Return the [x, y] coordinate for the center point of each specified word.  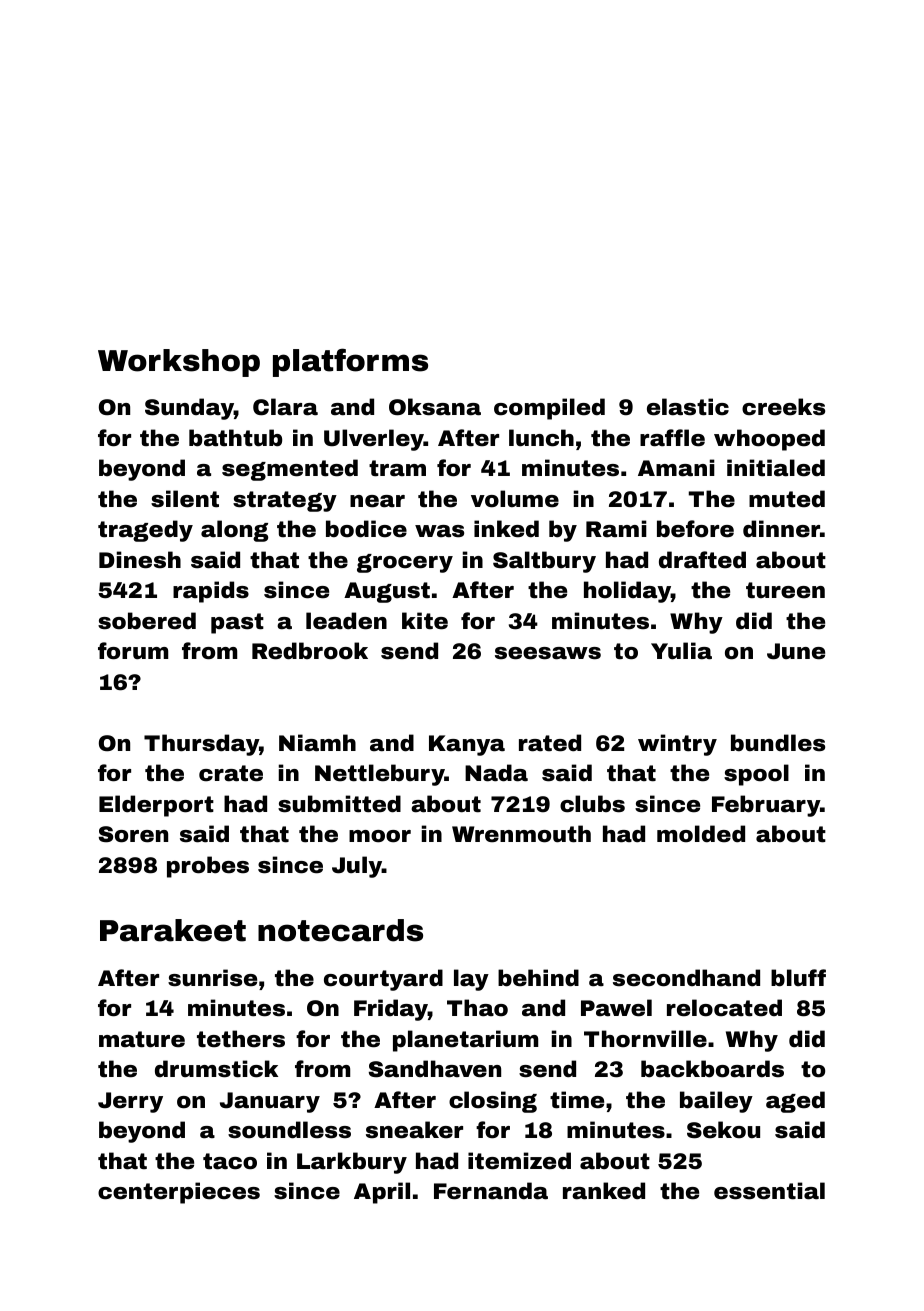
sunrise [212, 978]
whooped [769, 440]
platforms [350, 362]
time [577, 1100]
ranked [604, 1191]
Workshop [179, 363]
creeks [783, 407]
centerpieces [179, 1193]
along [234, 531]
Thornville [645, 1039]
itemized [519, 1161]
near [377, 501]
